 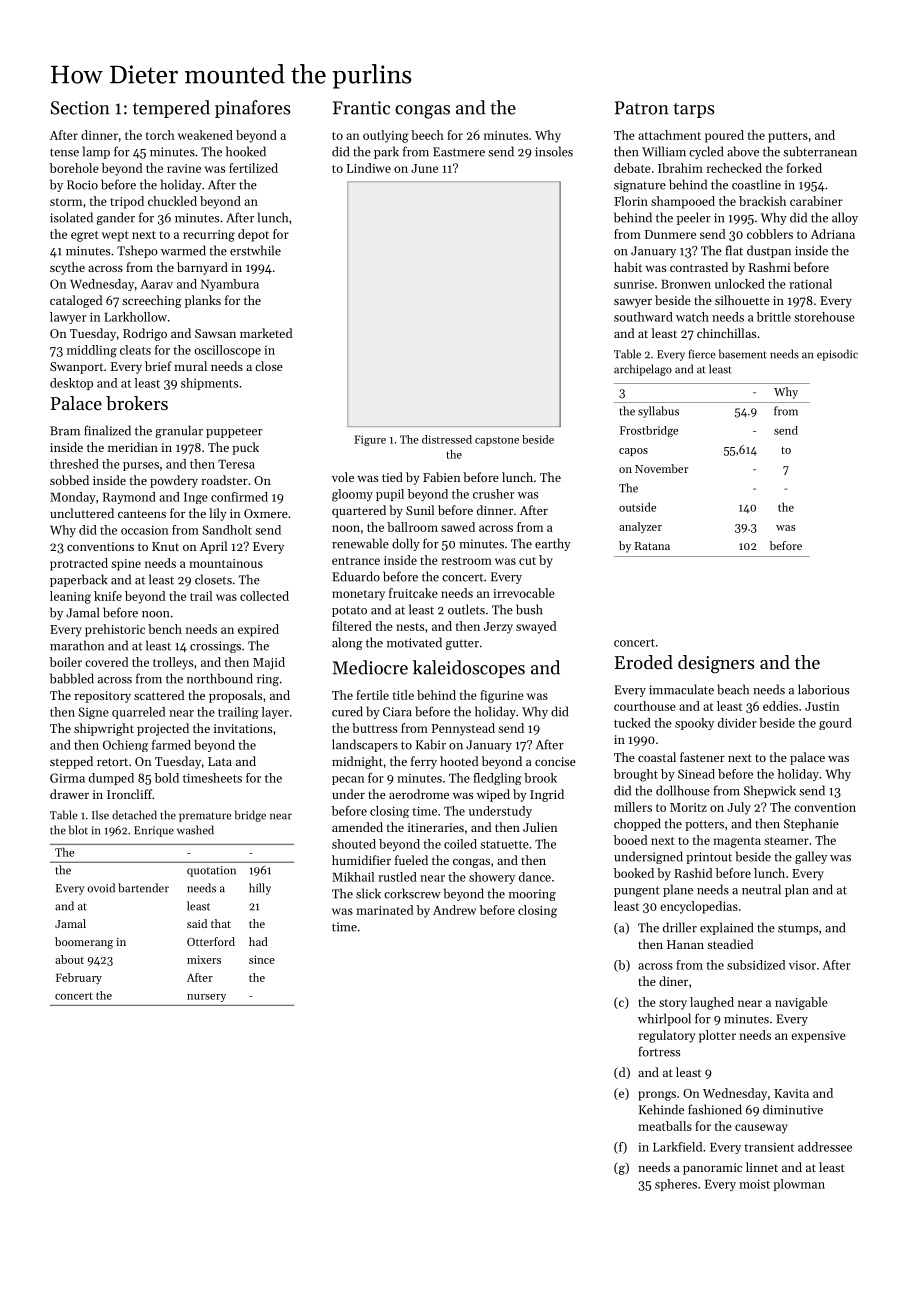 I want to click on Shepwick, so click(x=770, y=791).
